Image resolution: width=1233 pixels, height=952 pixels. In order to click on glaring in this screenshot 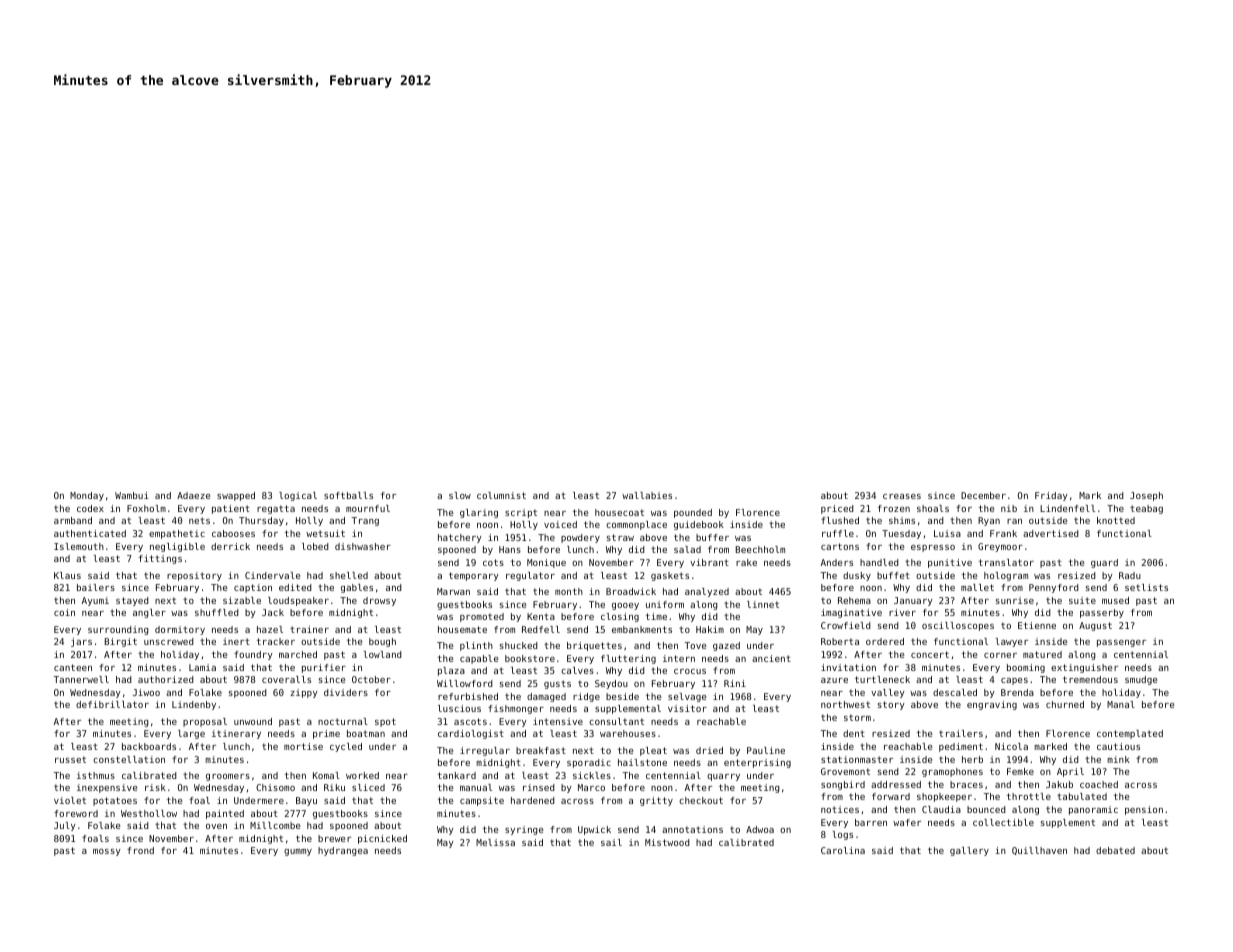, I will do `click(479, 513)`.
